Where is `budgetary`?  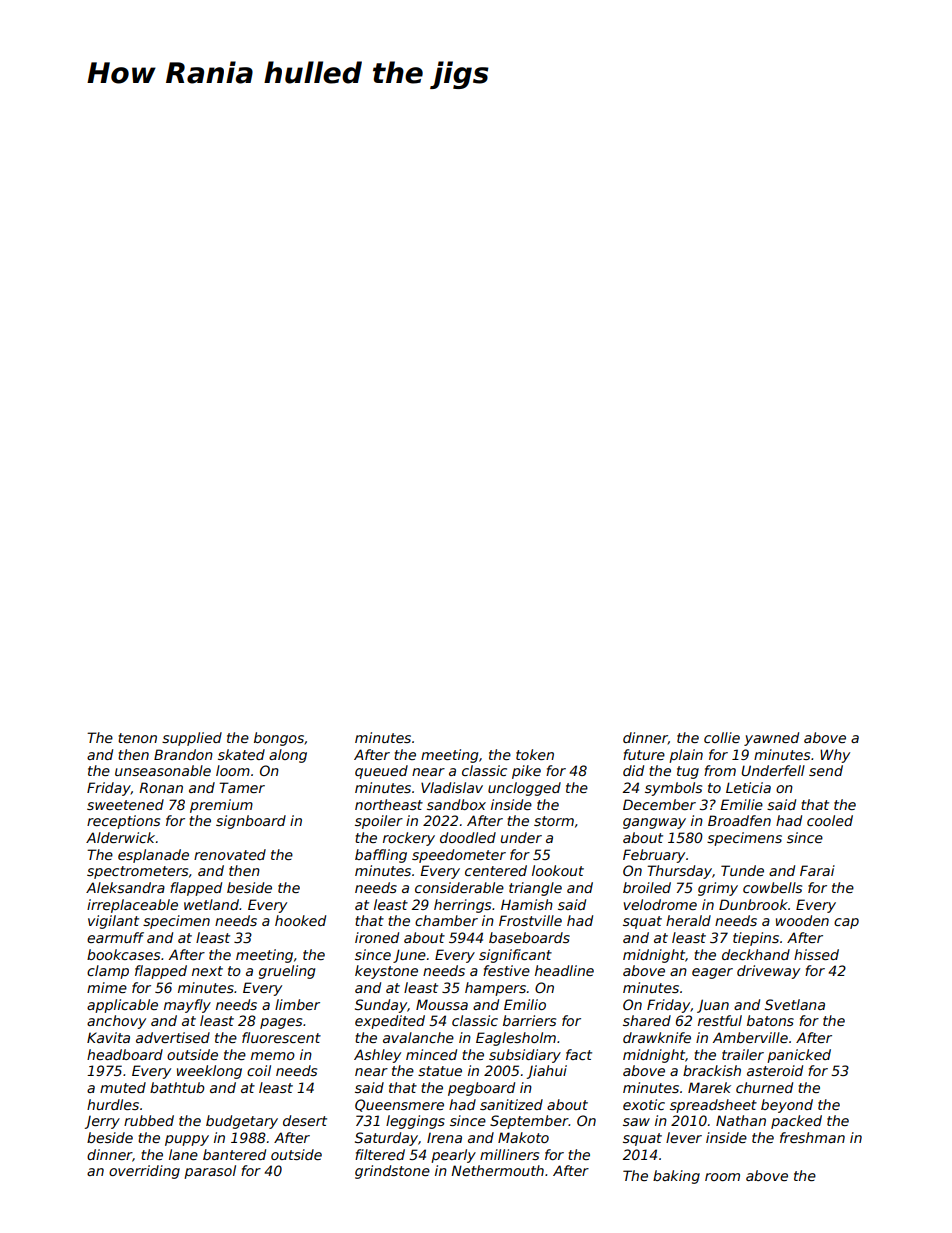 budgetary is located at coordinates (242, 1122).
